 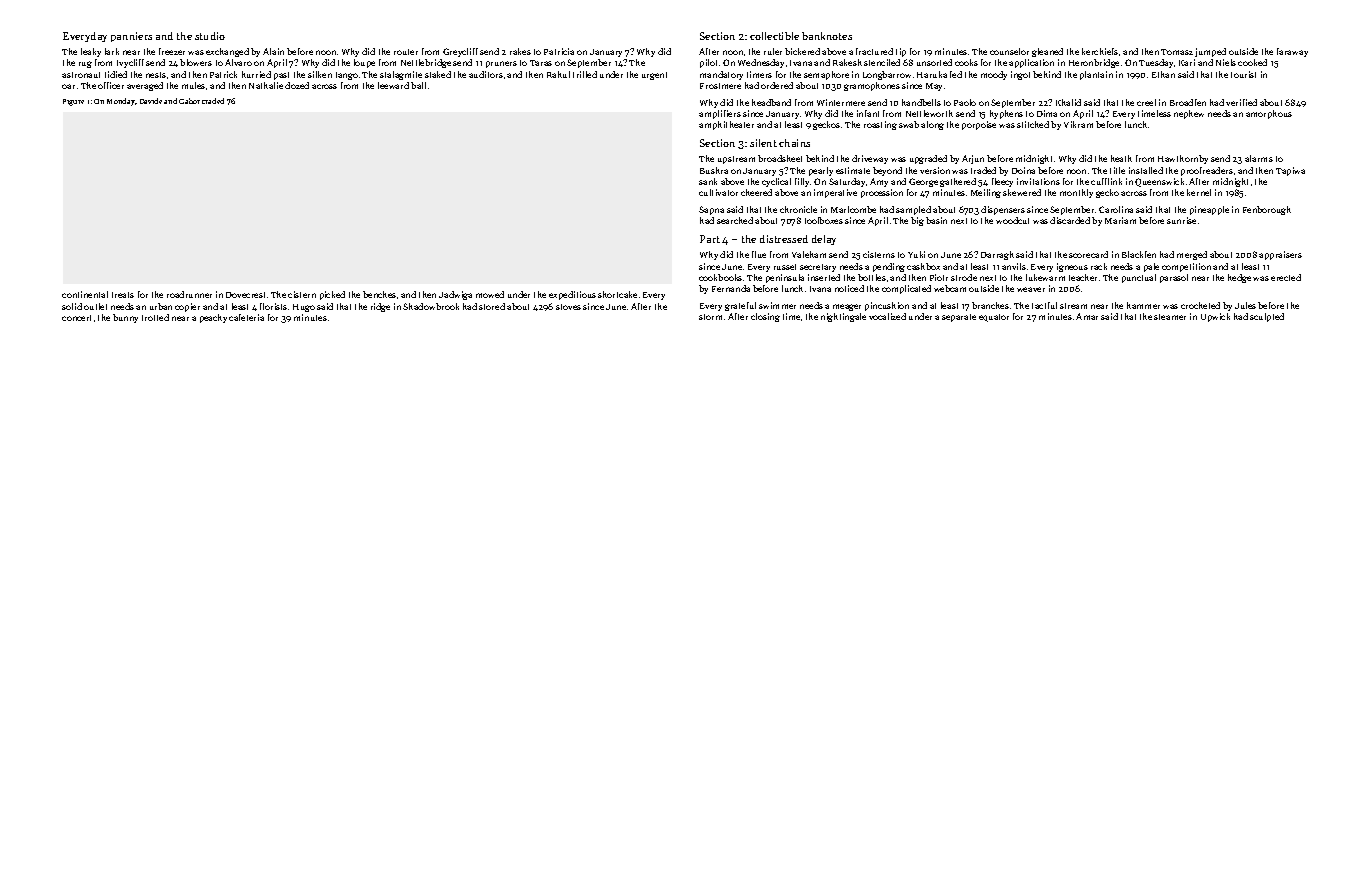 I want to click on Bushra, so click(x=714, y=170).
